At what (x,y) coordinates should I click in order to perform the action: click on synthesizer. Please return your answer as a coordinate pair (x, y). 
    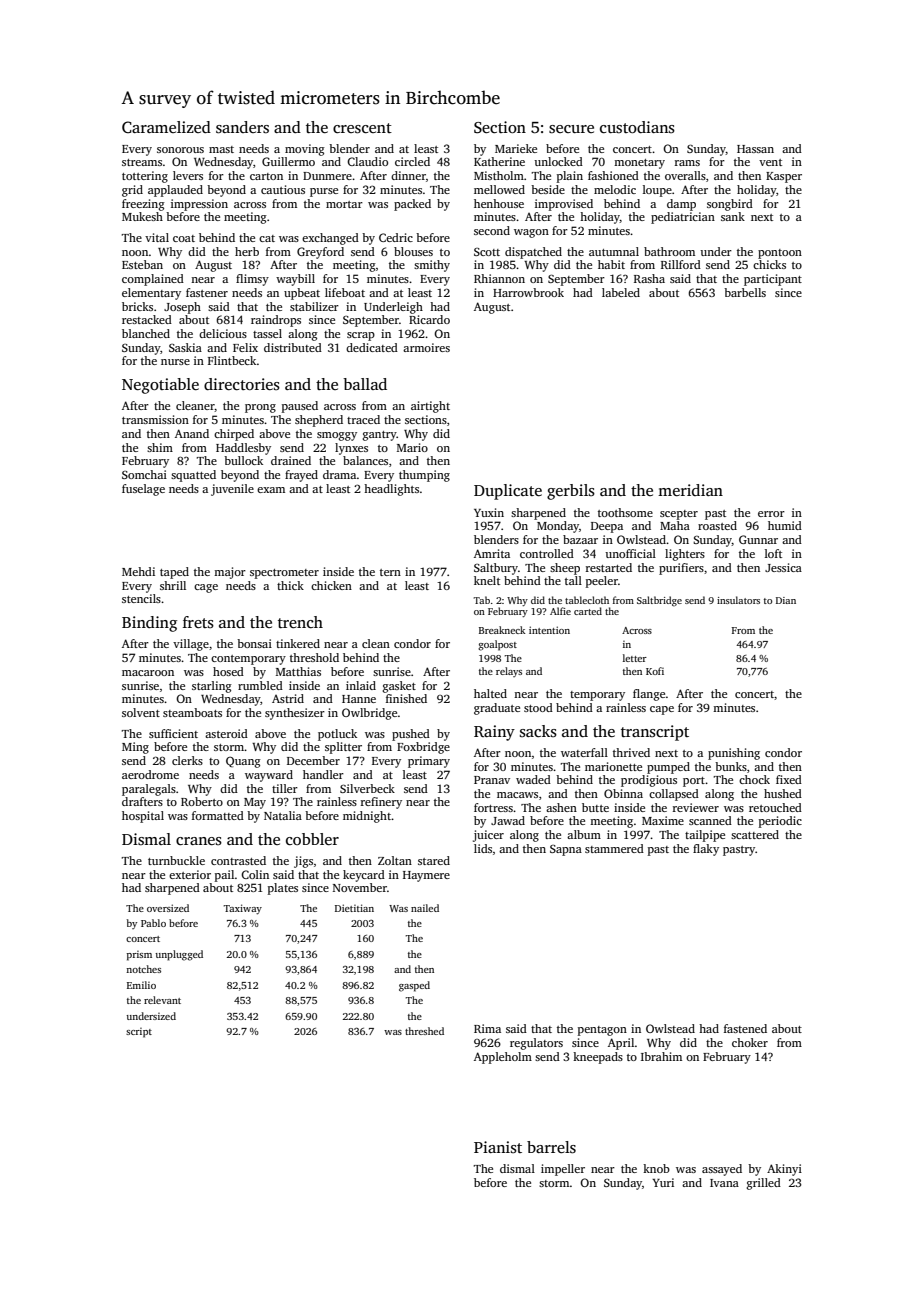
    Looking at the image, I should click on (295, 714).
